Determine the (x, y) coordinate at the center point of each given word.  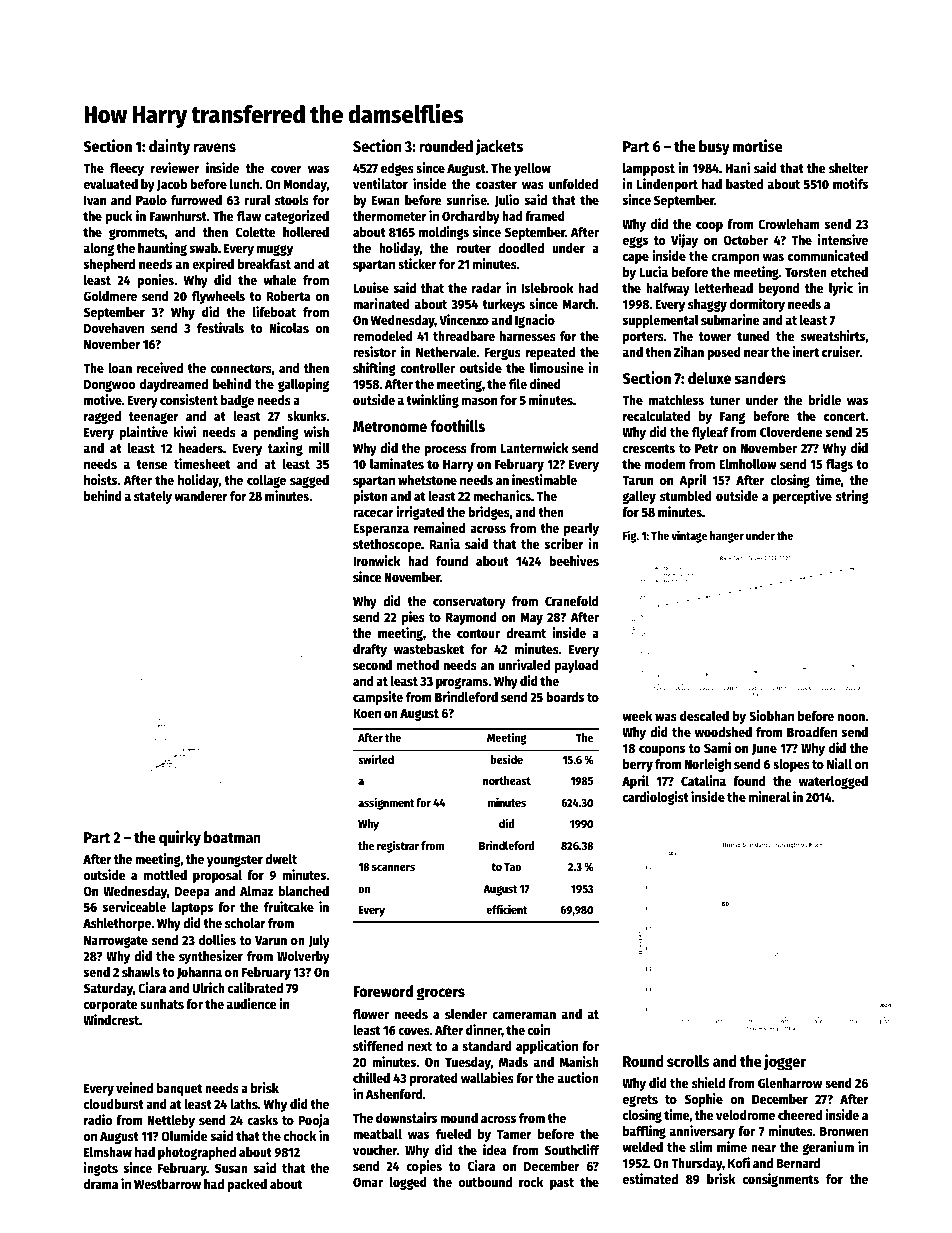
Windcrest (111, 1019)
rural (257, 200)
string (852, 497)
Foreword (383, 991)
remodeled (383, 336)
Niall (839, 763)
